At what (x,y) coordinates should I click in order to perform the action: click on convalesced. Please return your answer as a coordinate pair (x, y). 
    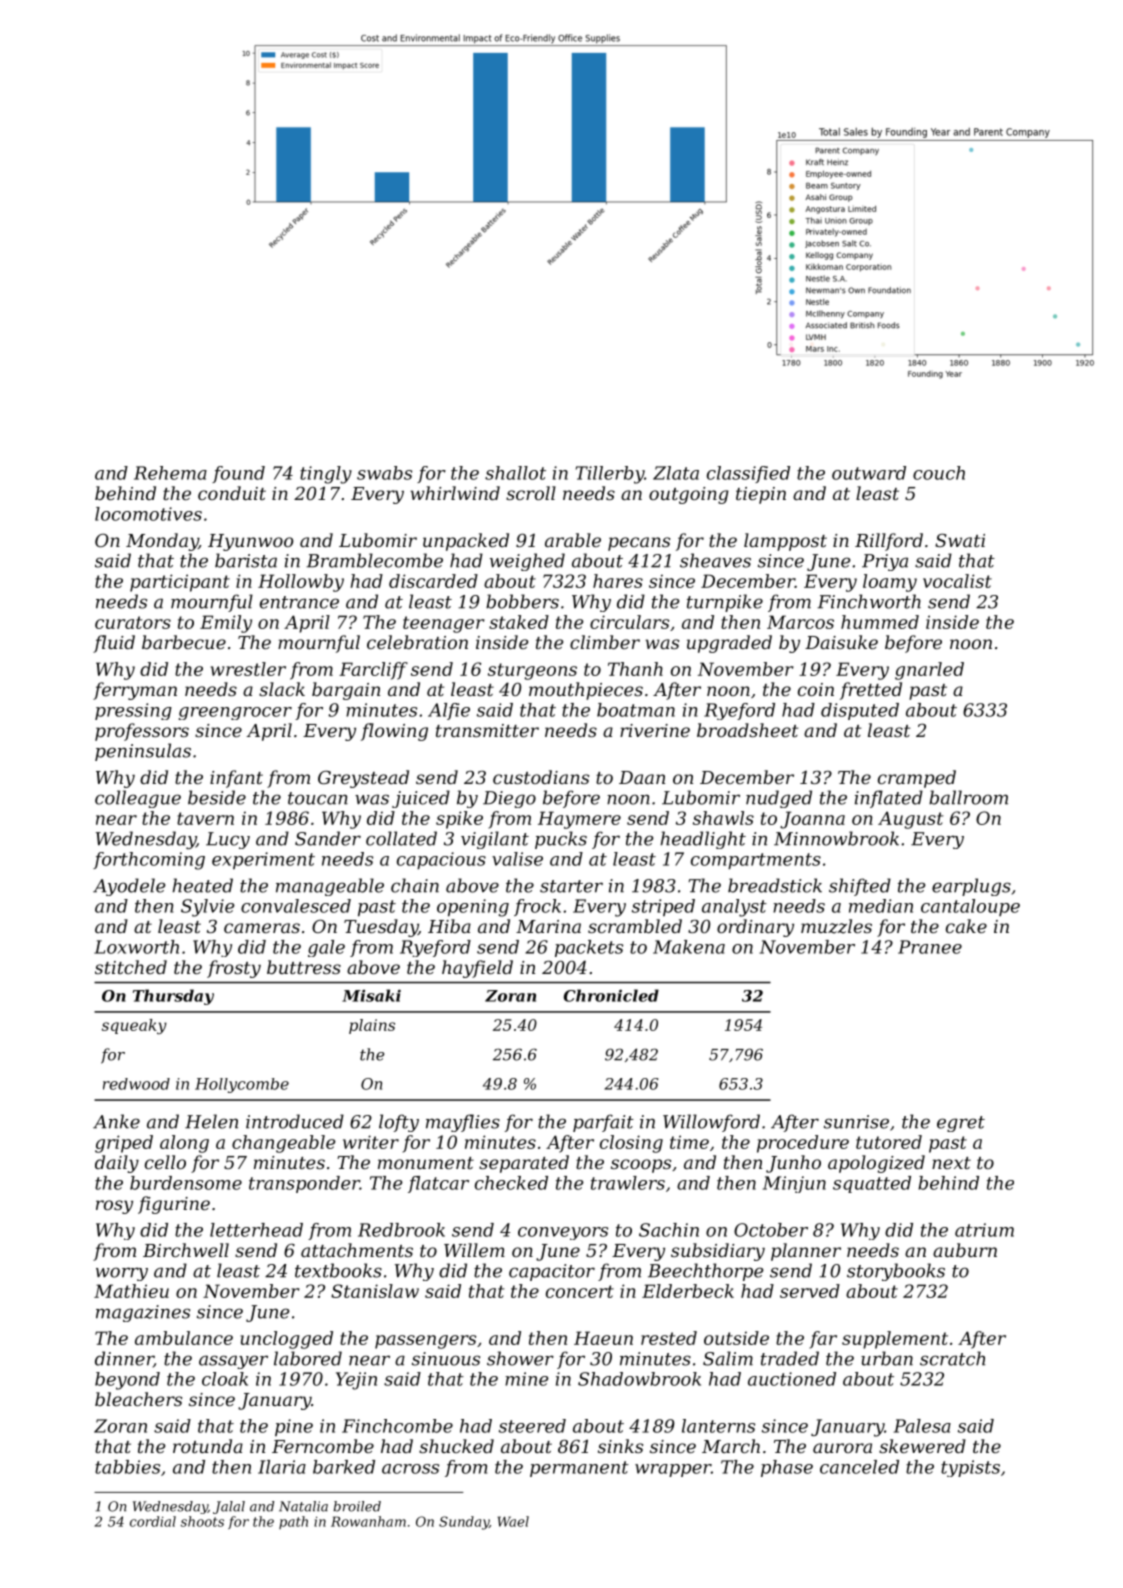
    Looking at the image, I should click on (296, 906).
